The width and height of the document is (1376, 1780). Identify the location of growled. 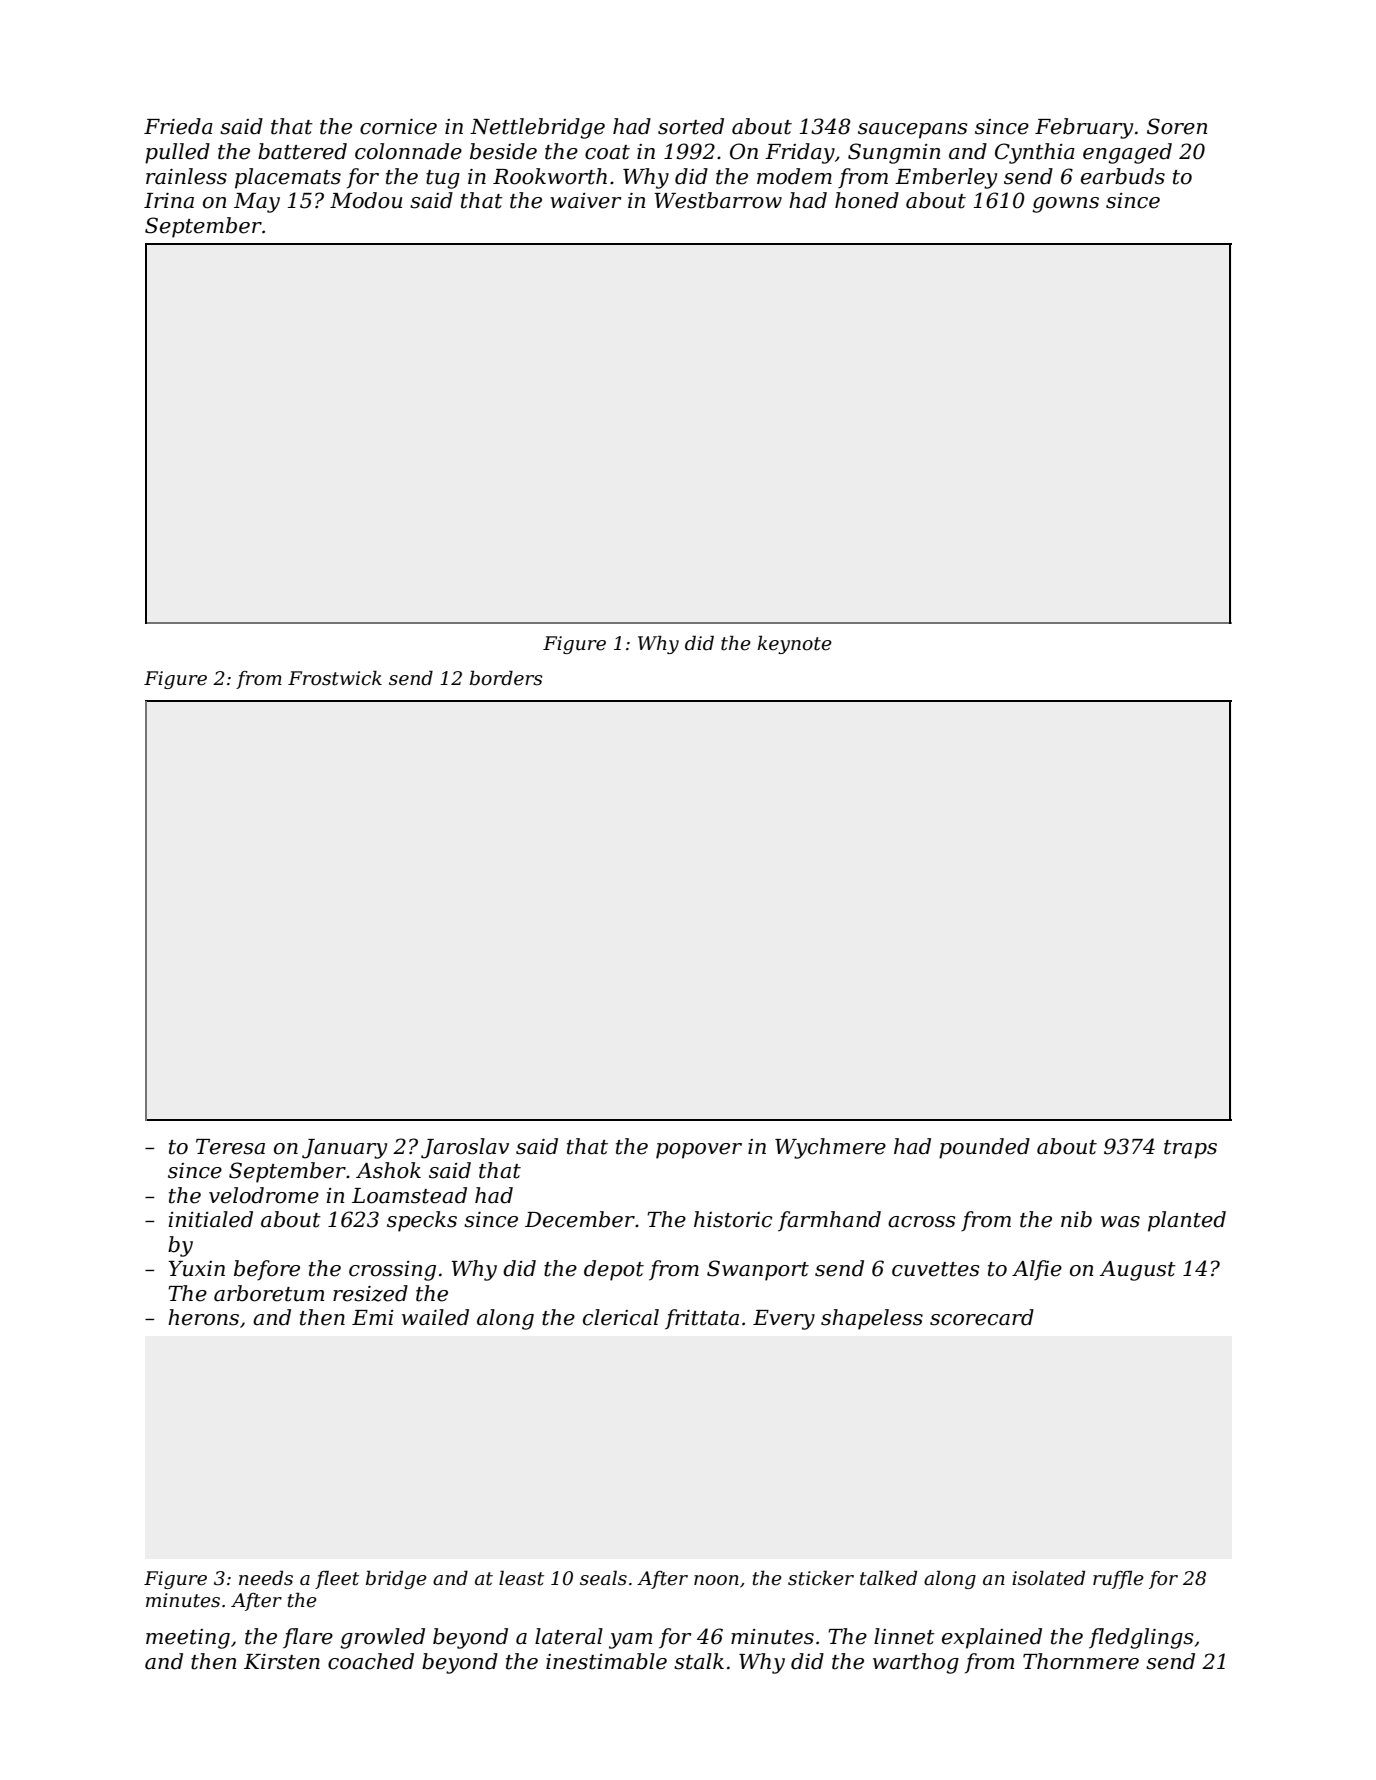
(382, 1638).
